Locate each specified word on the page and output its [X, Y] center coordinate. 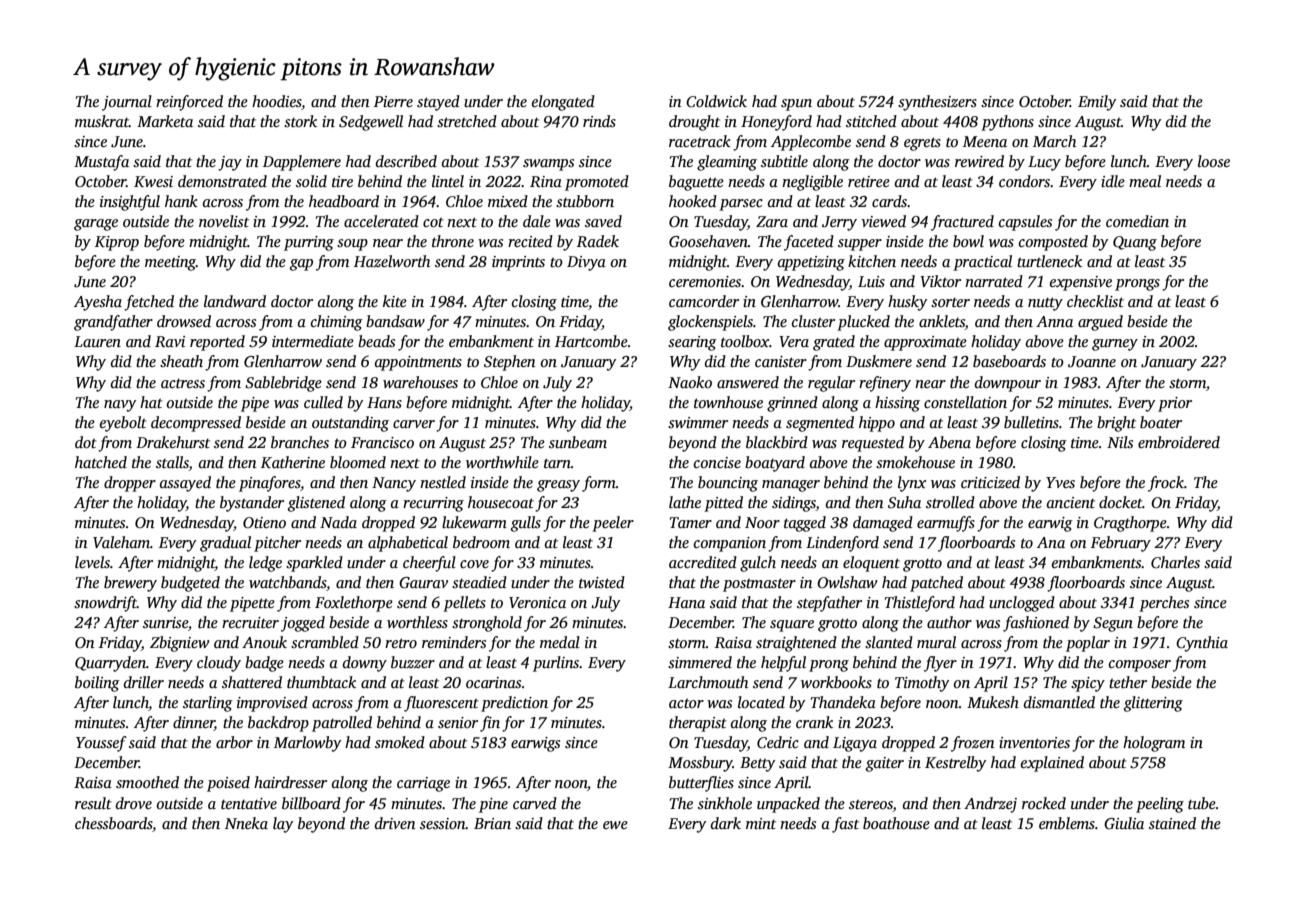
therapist [698, 724]
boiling [97, 684]
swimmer [698, 422]
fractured [962, 223]
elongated [563, 103]
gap [301, 265]
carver [414, 424]
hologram [1154, 744]
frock [1166, 484]
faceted [809, 243]
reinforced [189, 103]
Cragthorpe [1130, 524]
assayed [185, 484]
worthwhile [502, 462]
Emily [1097, 103]
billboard [311, 803]
